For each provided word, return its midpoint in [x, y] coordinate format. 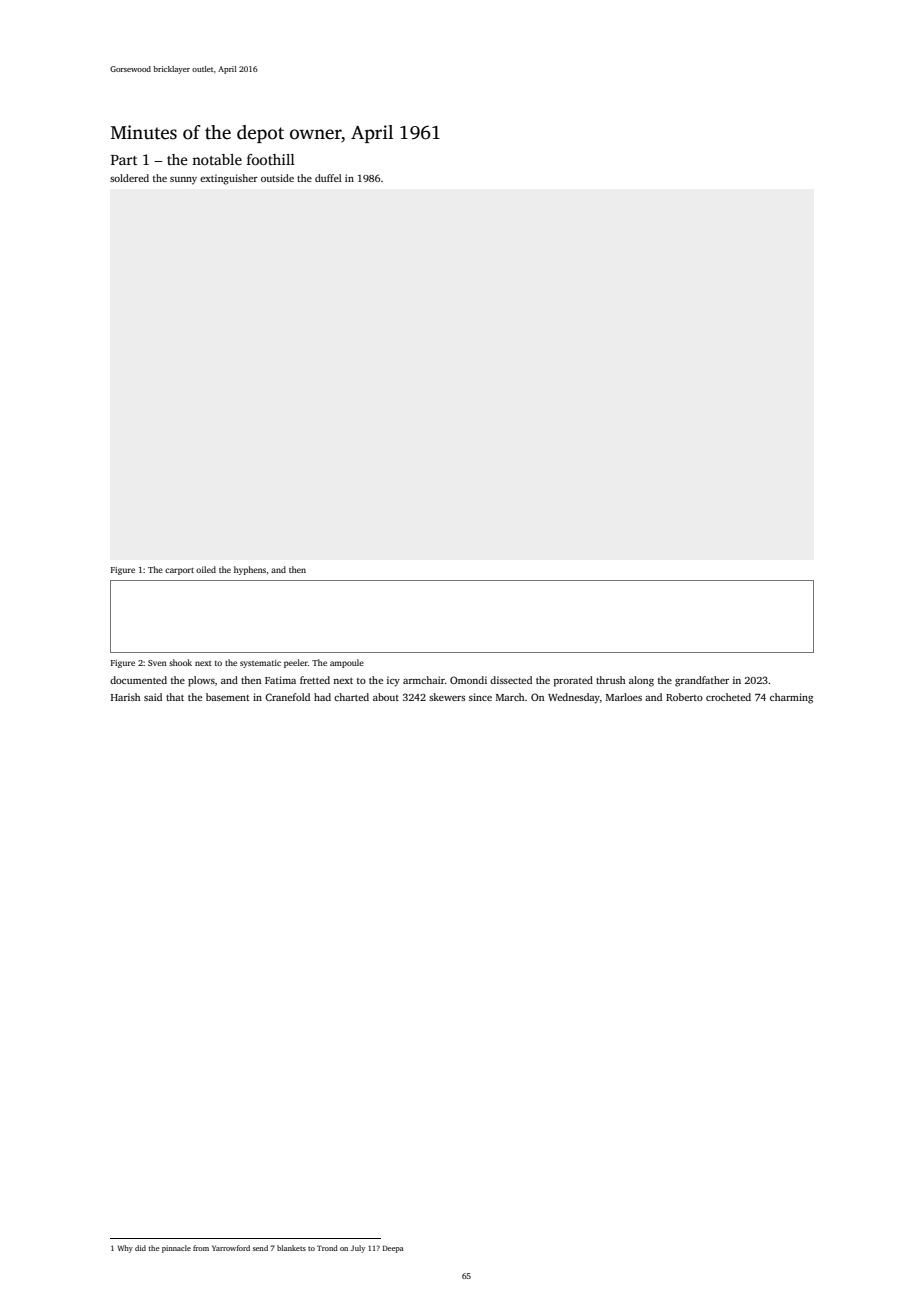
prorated [573, 681]
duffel [328, 178]
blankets [291, 1248]
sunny [183, 181]
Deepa [393, 1249]
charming [791, 698]
